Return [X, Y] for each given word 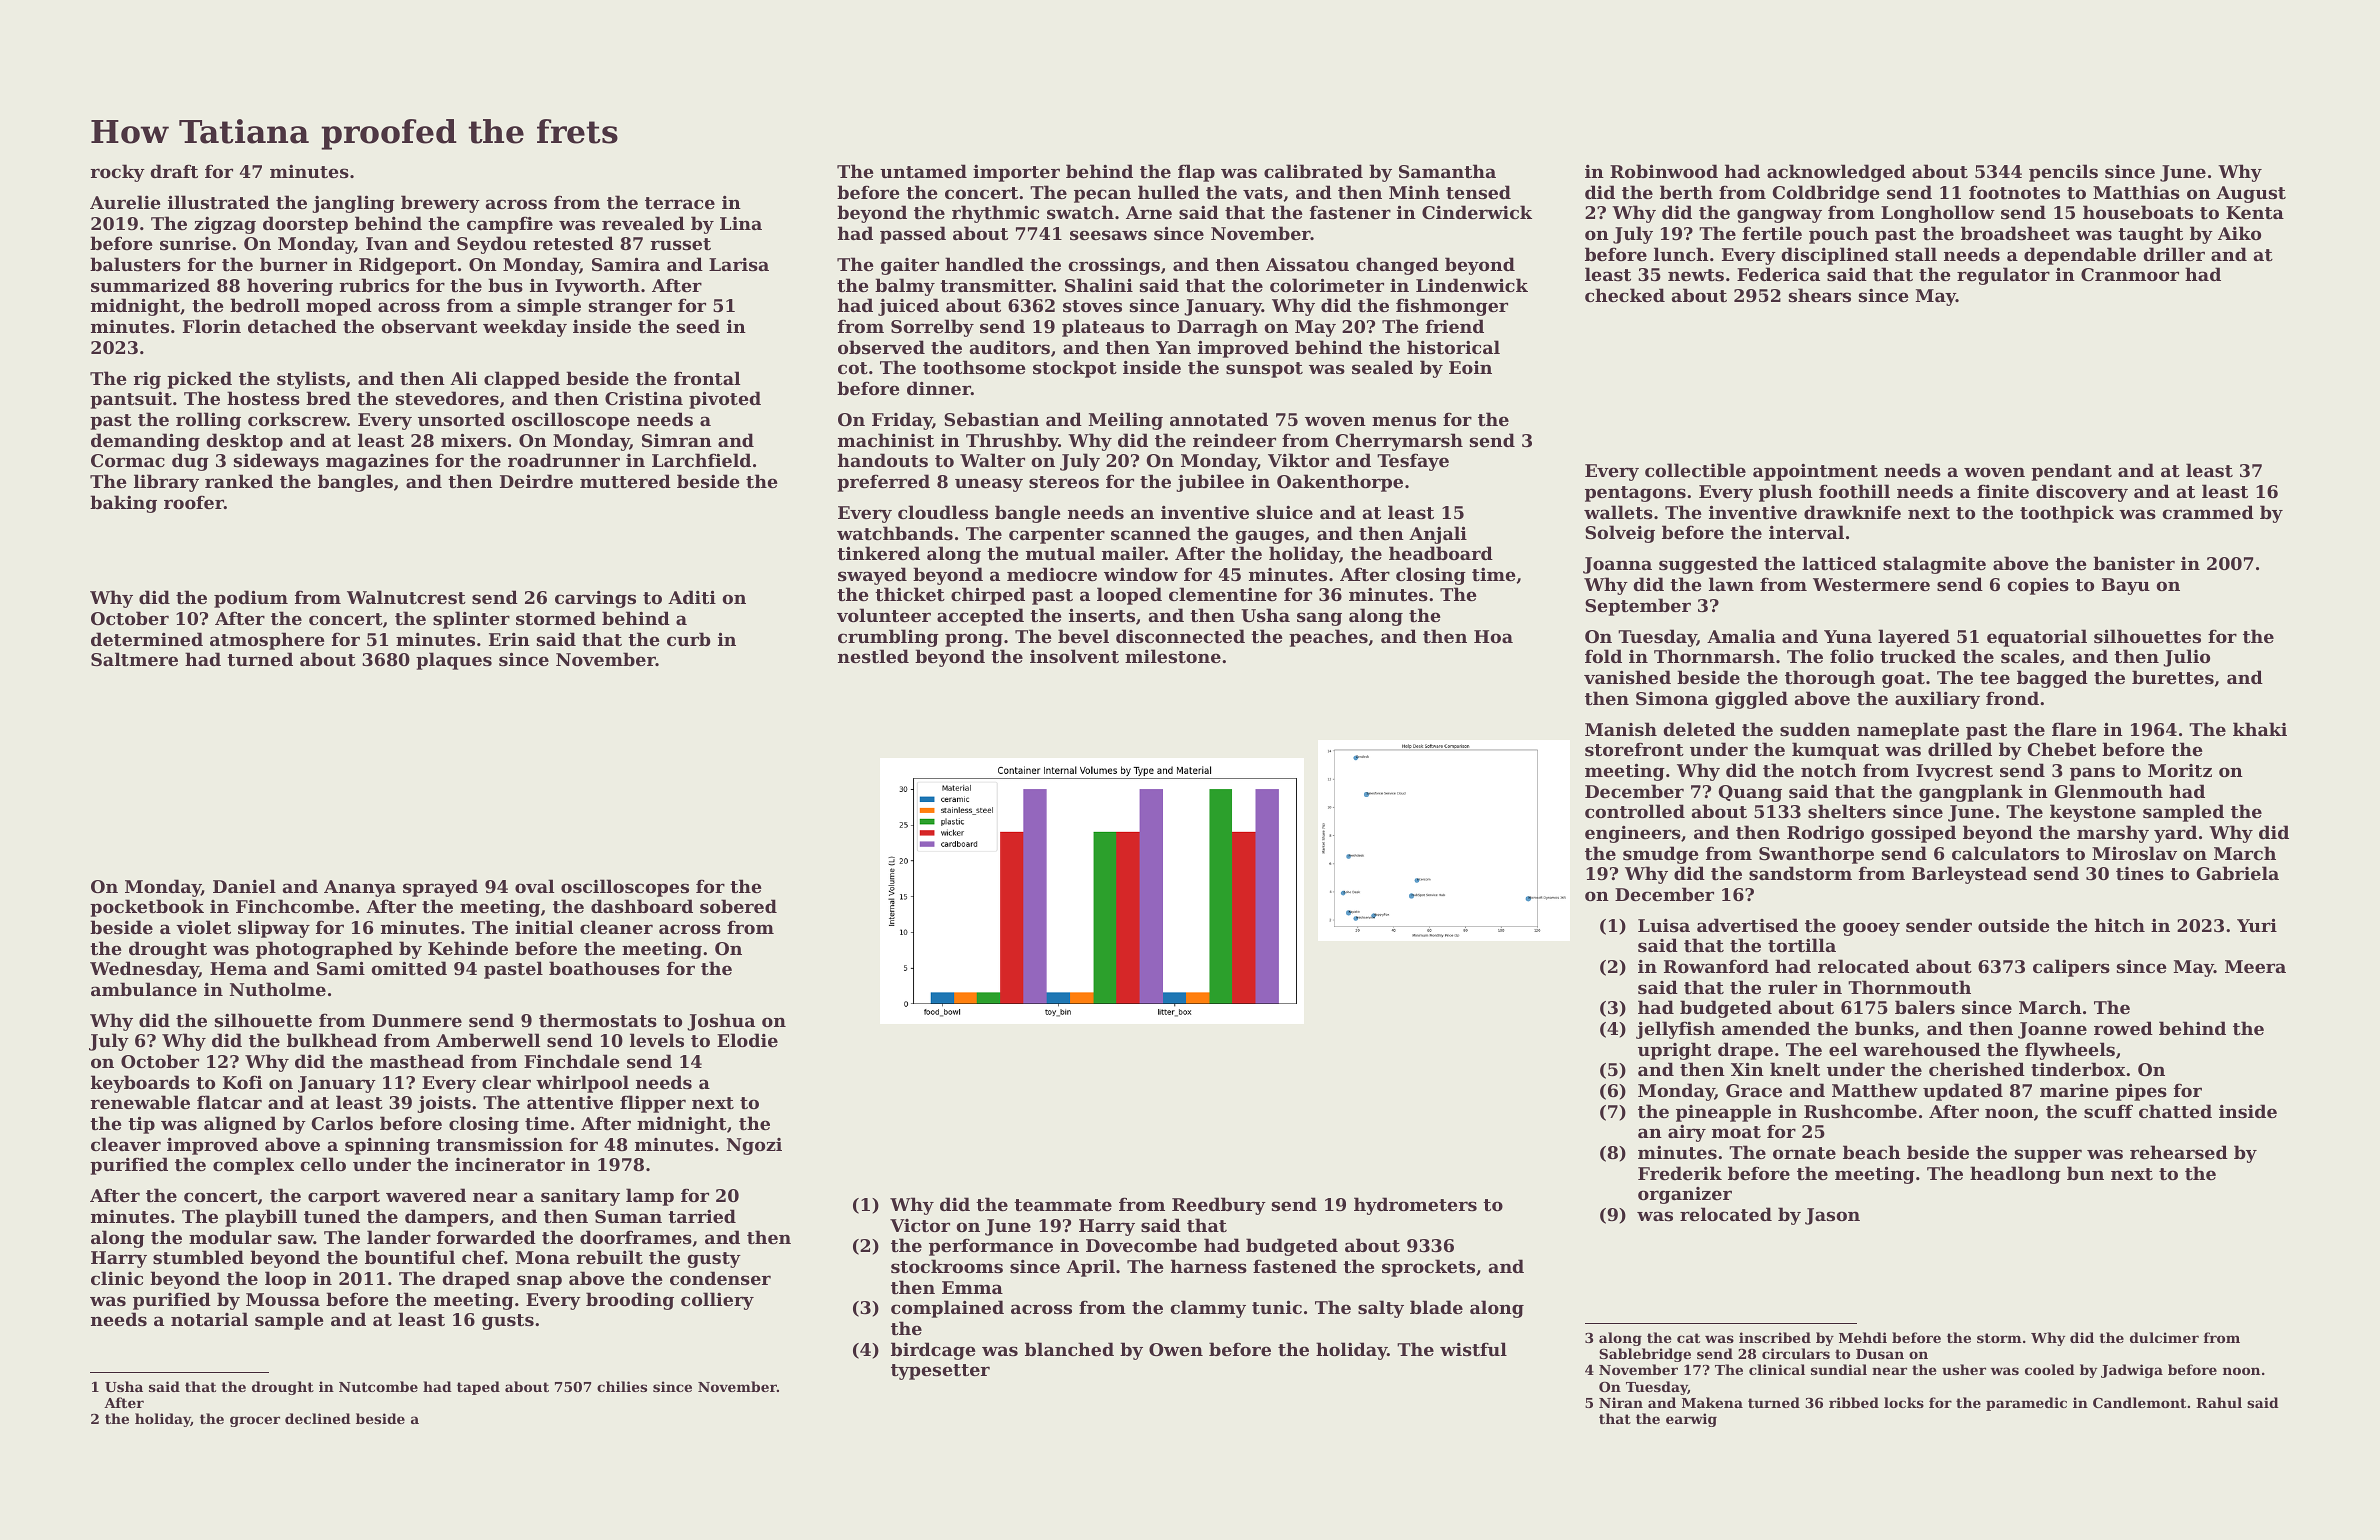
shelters [1847, 811]
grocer [255, 1421]
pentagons [1635, 494]
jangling [353, 204]
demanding [145, 442]
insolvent [1074, 656]
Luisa [1664, 925]
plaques [454, 661]
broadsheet [2015, 233]
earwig [1691, 1420]
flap [1196, 173]
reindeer [1234, 440]
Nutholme [278, 989]
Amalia [1741, 636]
